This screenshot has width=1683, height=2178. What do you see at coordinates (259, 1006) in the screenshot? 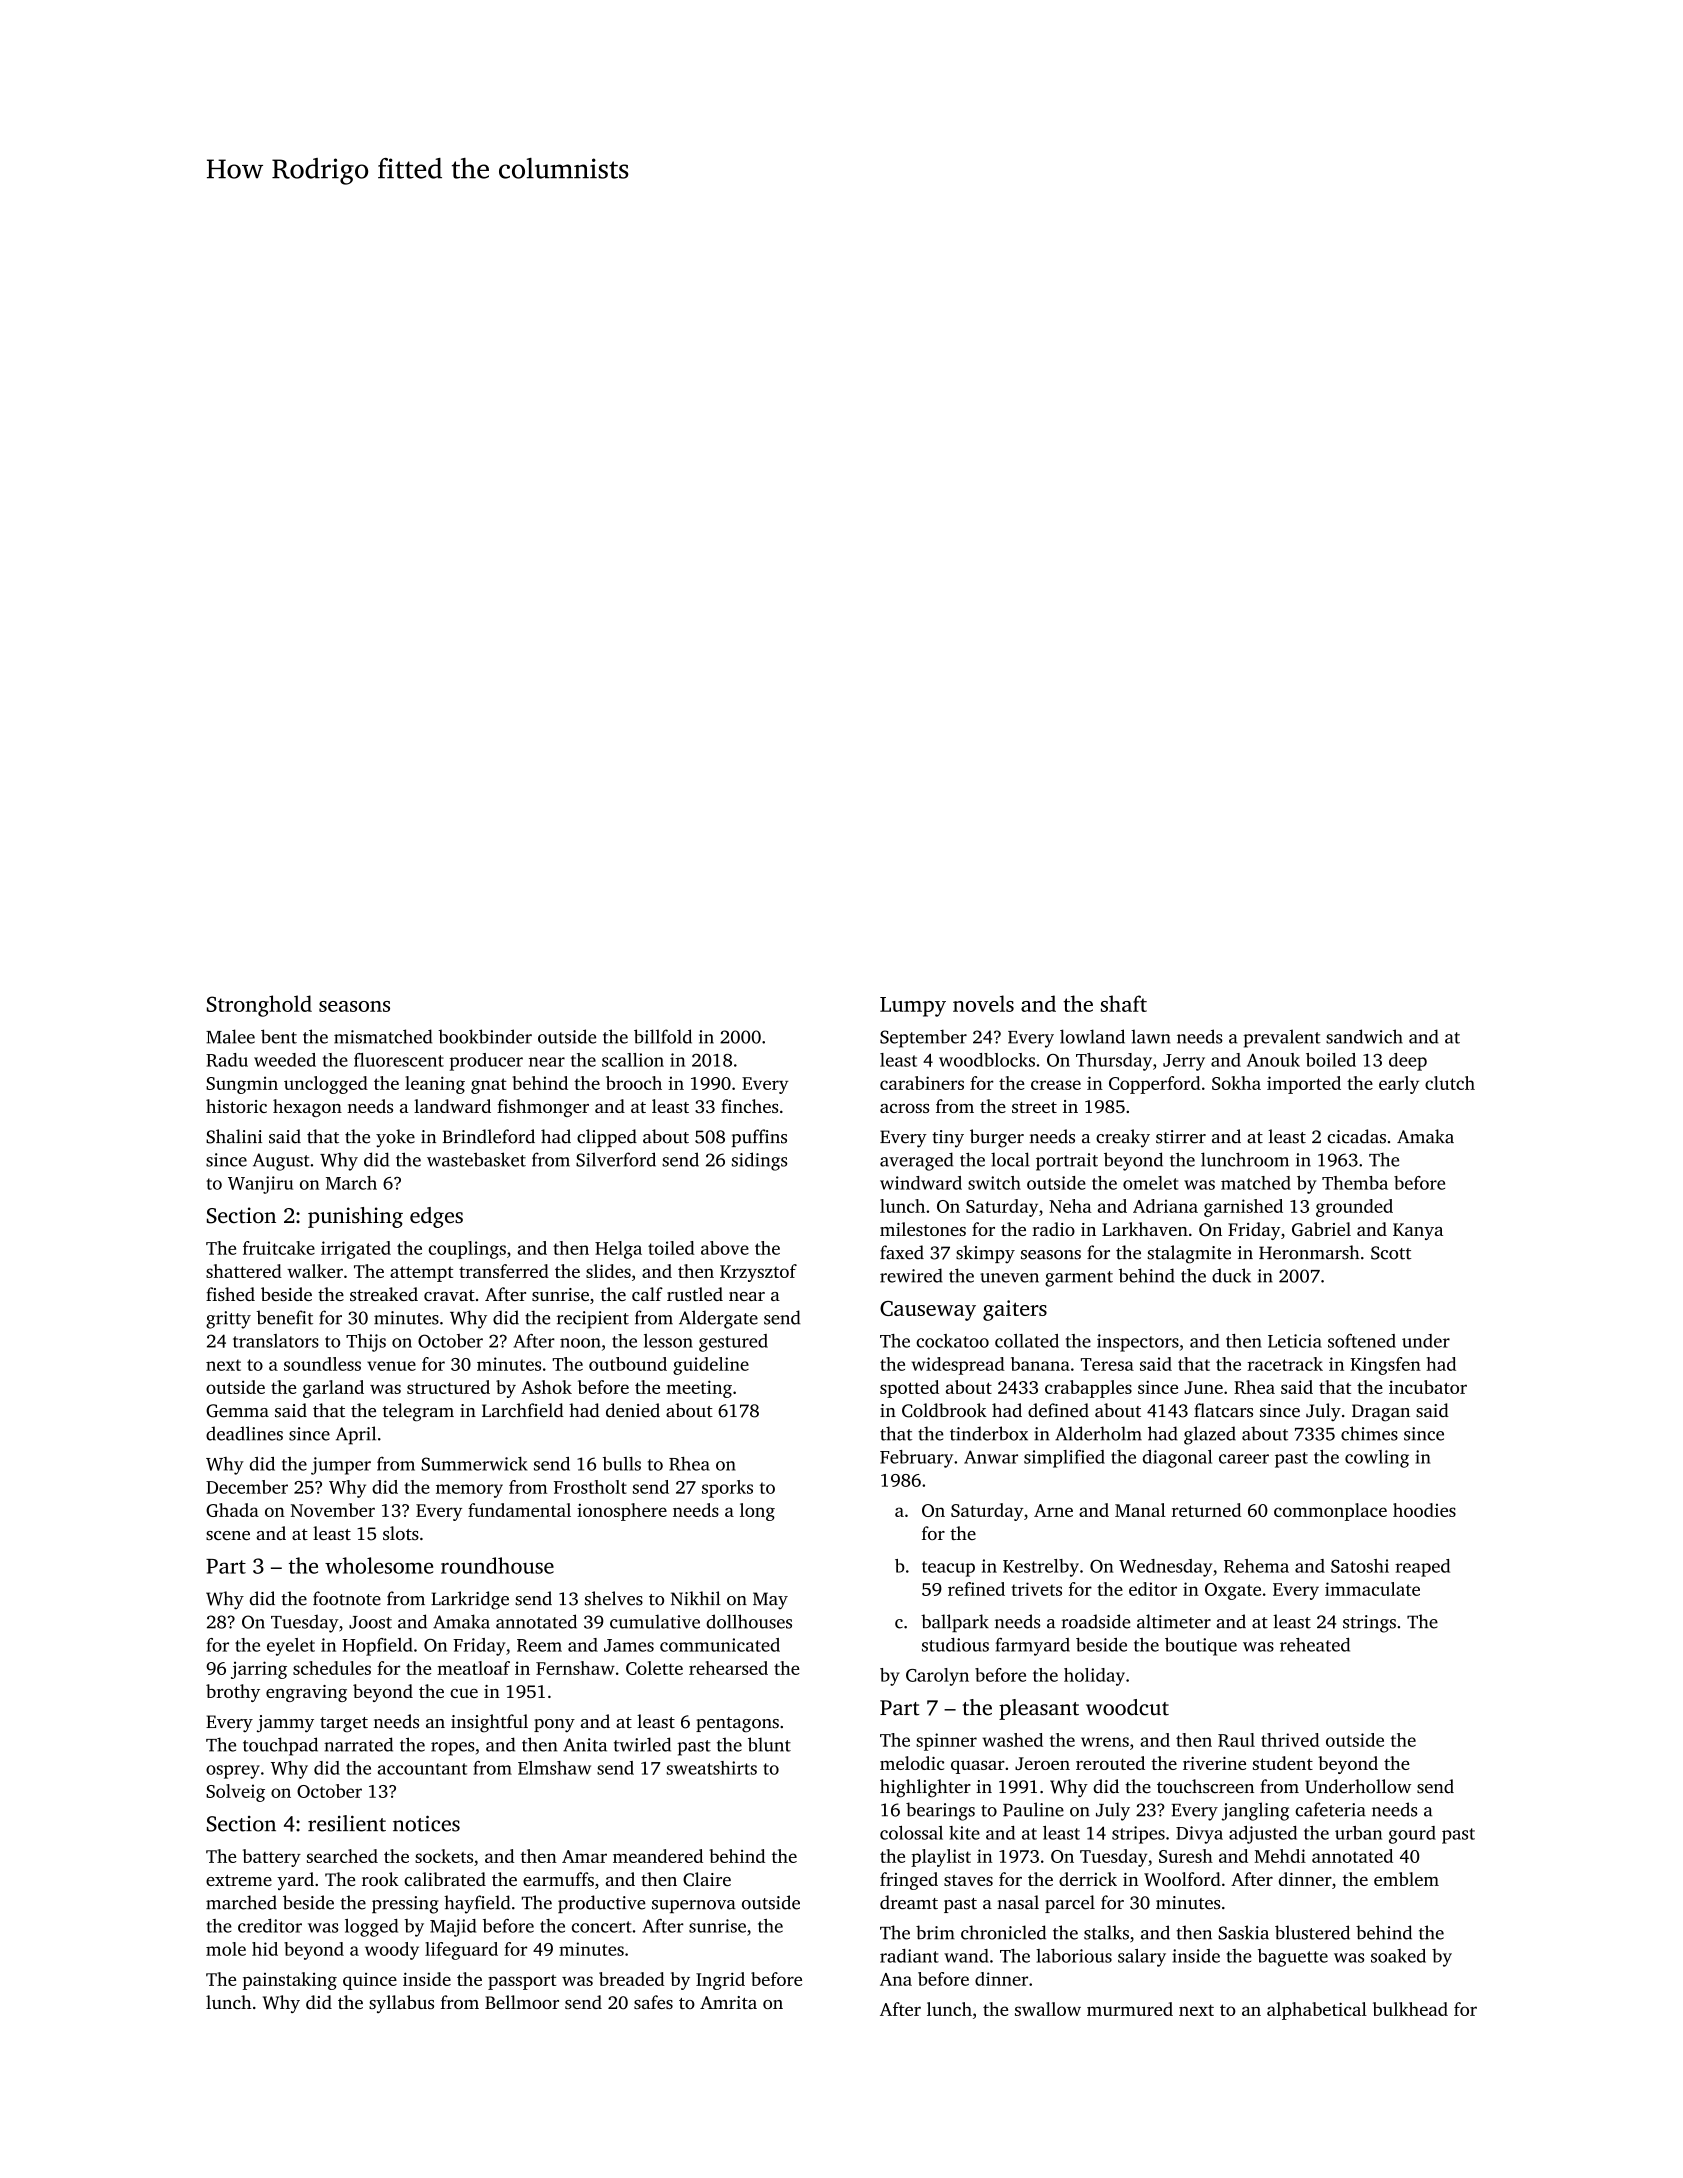
I see `Stronghold` at bounding box center [259, 1006].
